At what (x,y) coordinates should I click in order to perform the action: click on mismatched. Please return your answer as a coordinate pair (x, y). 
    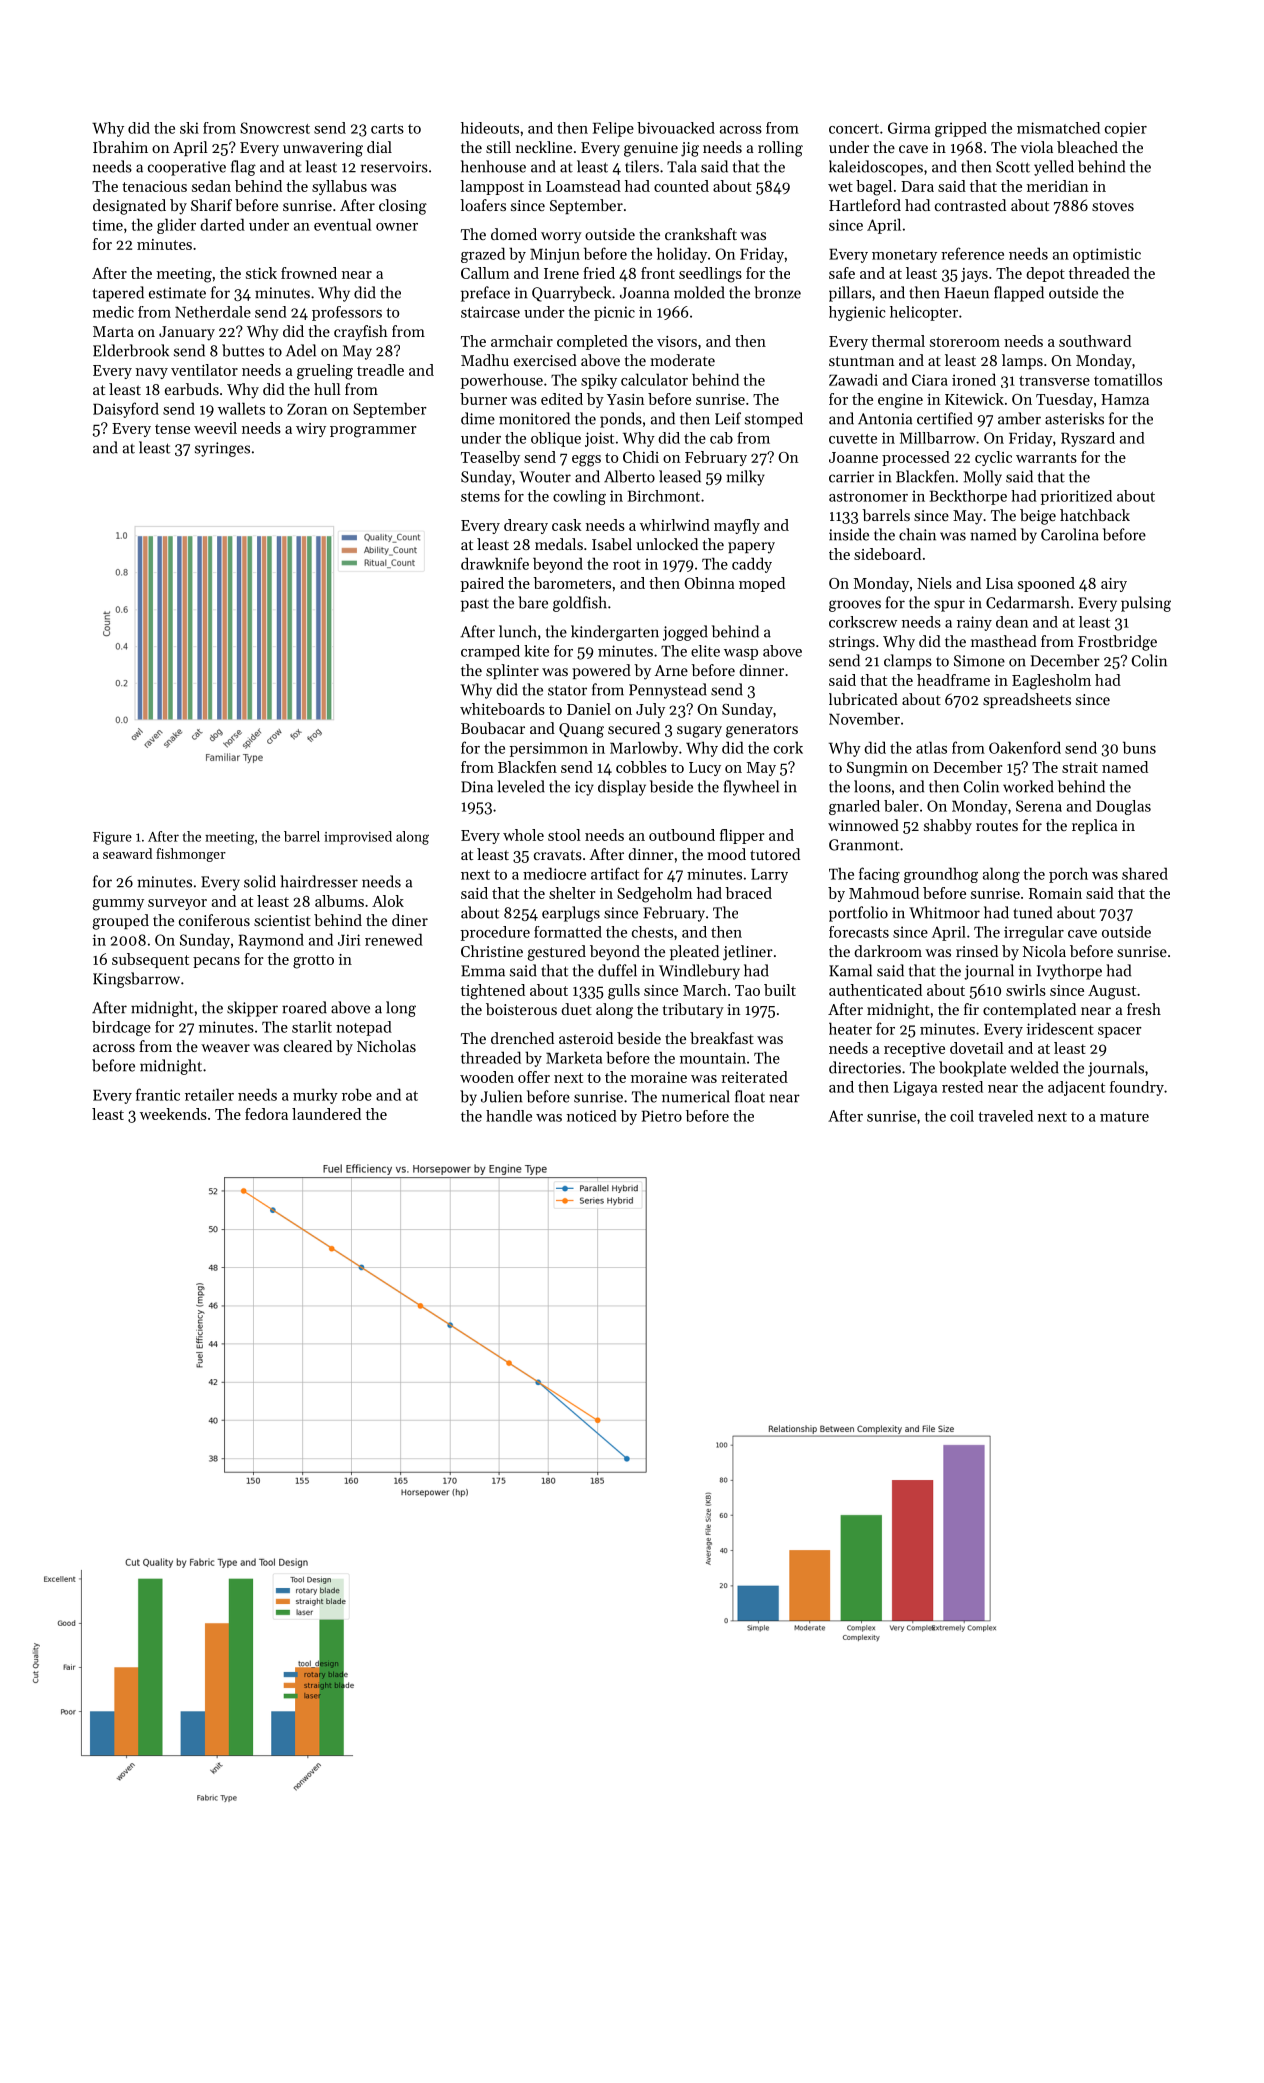
    Looking at the image, I should click on (1058, 128).
